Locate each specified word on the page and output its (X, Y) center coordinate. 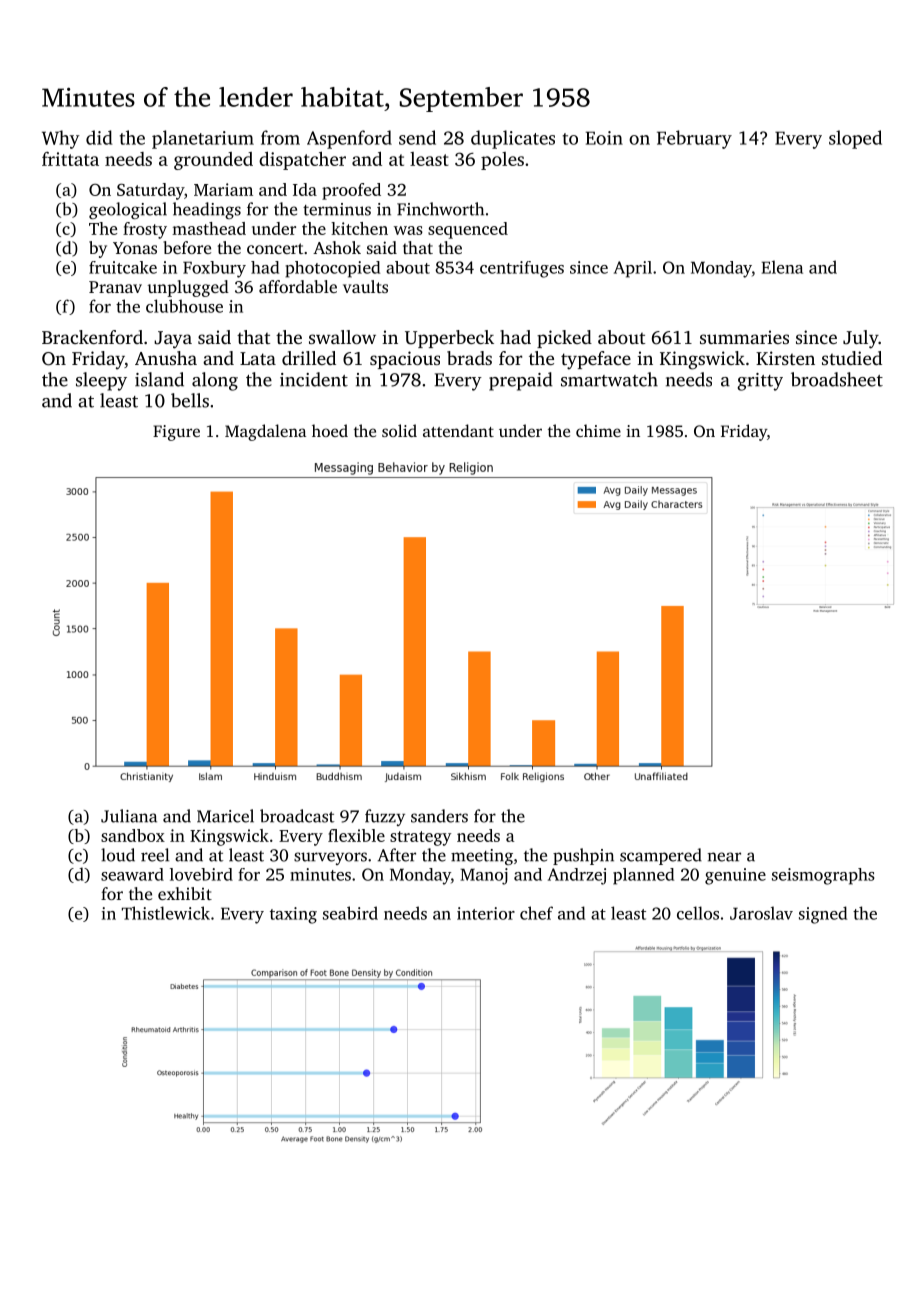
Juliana (129, 816)
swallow (342, 337)
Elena (782, 267)
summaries (744, 337)
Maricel (225, 816)
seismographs (823, 876)
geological (128, 210)
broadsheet (837, 379)
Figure (176, 433)
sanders (439, 816)
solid (399, 430)
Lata (258, 358)
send (417, 137)
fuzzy (385, 817)
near (724, 857)
